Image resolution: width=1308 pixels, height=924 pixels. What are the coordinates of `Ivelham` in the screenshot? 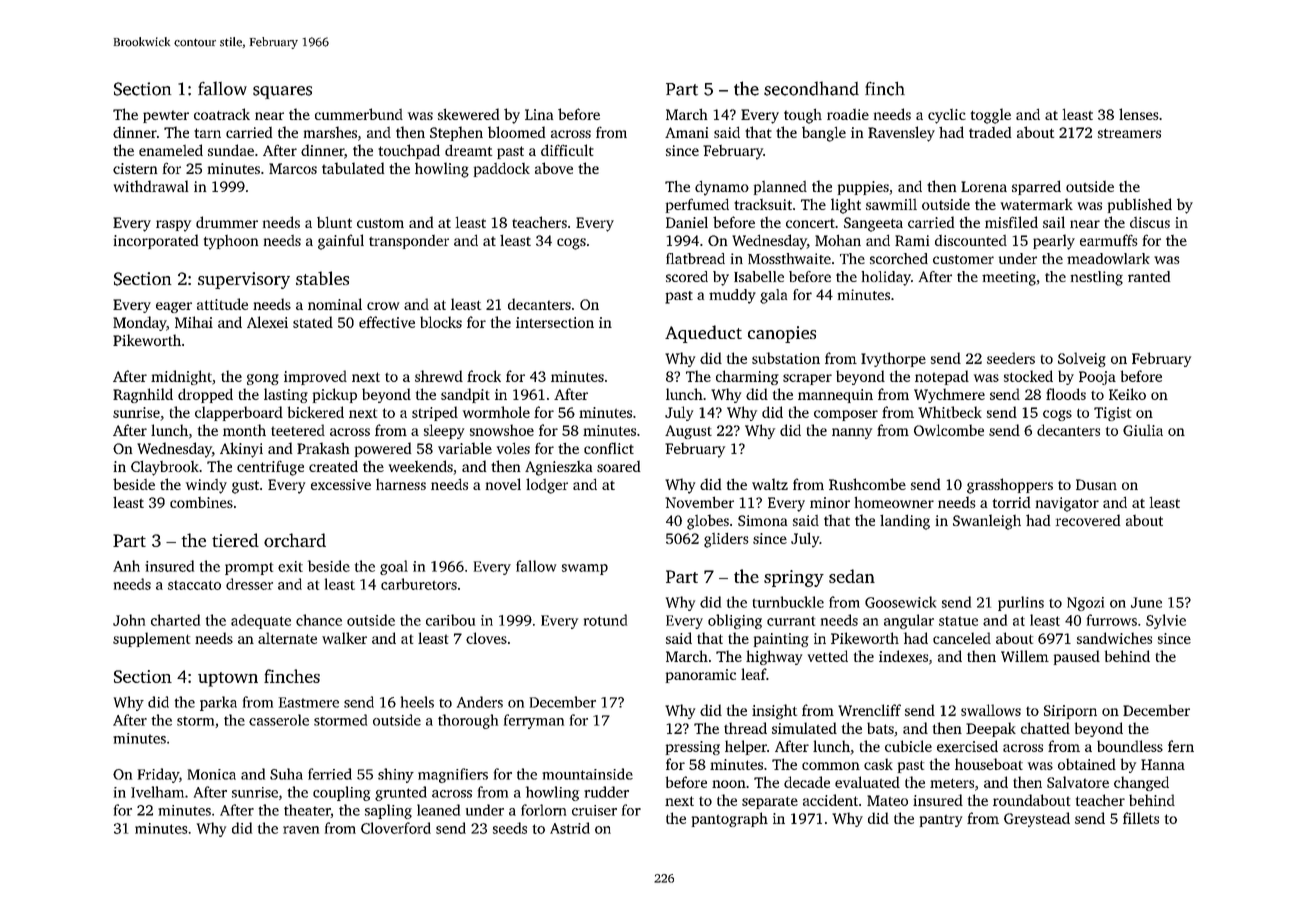 It's located at (157, 792).
